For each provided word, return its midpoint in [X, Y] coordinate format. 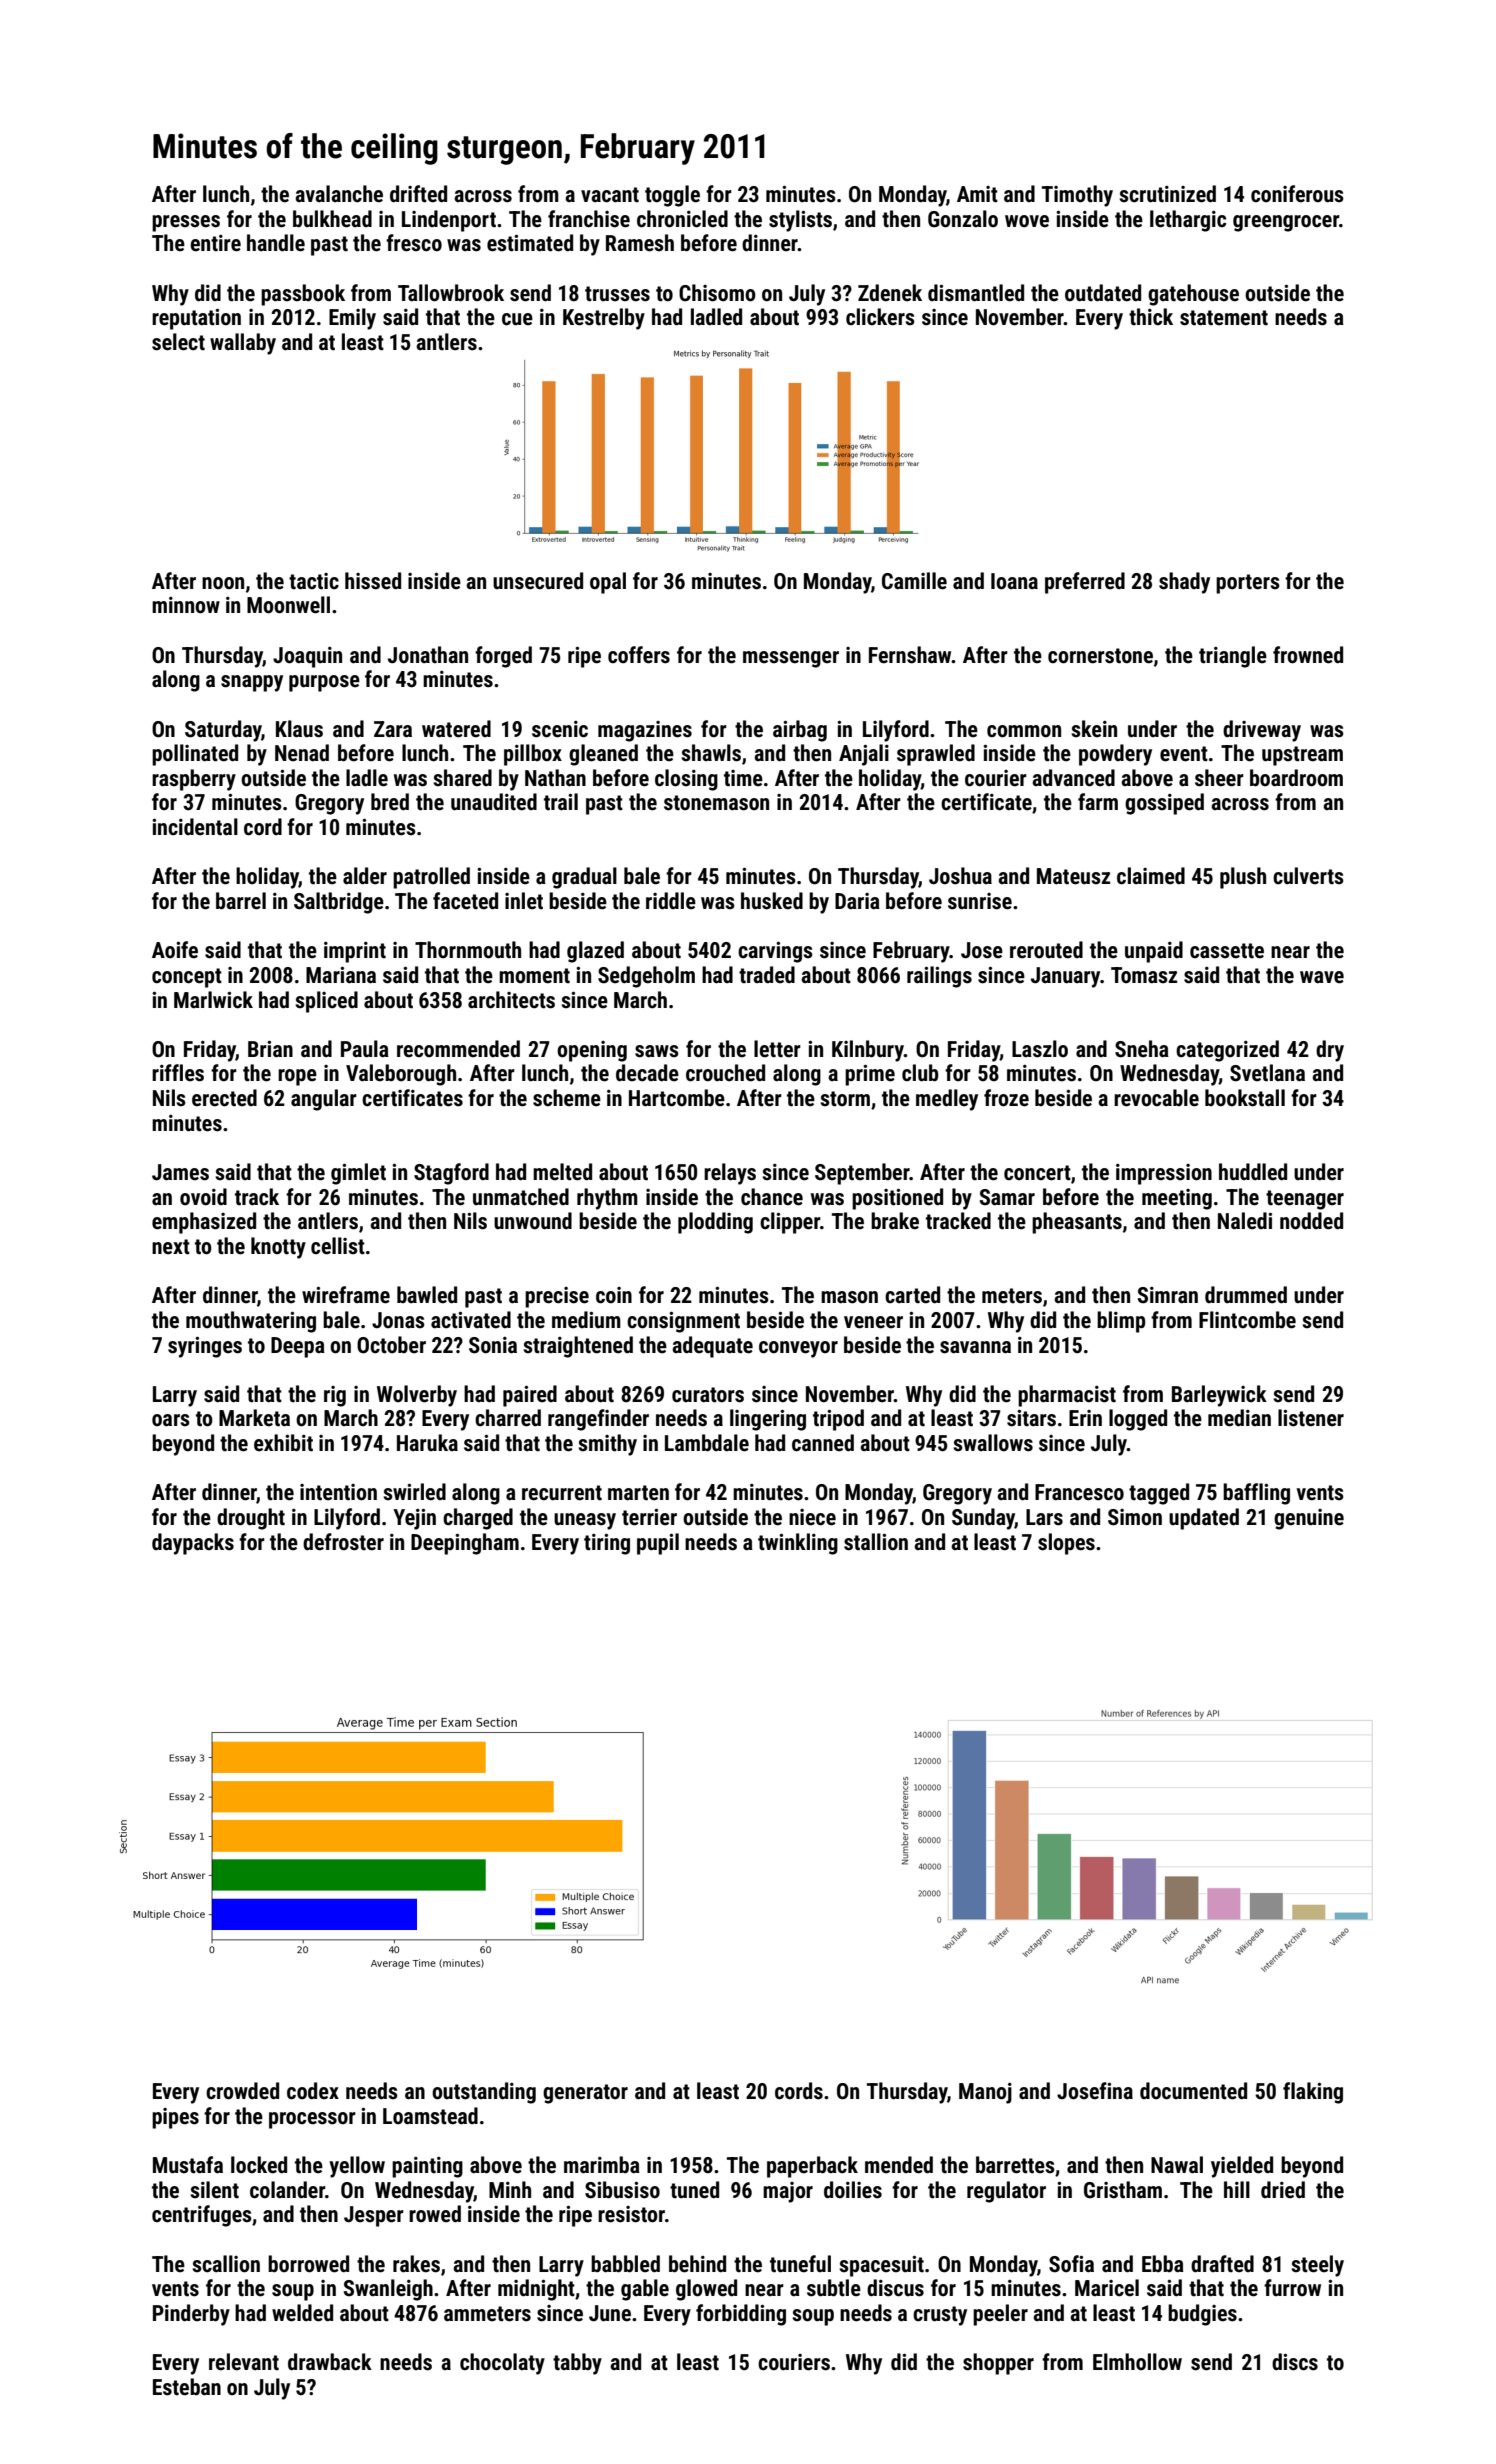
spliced [326, 1002]
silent [214, 2190]
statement [1224, 318]
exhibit [283, 1443]
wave [1322, 977]
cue [517, 319]
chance [772, 1197]
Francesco [1079, 1492]
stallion [876, 1542]
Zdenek [890, 293]
